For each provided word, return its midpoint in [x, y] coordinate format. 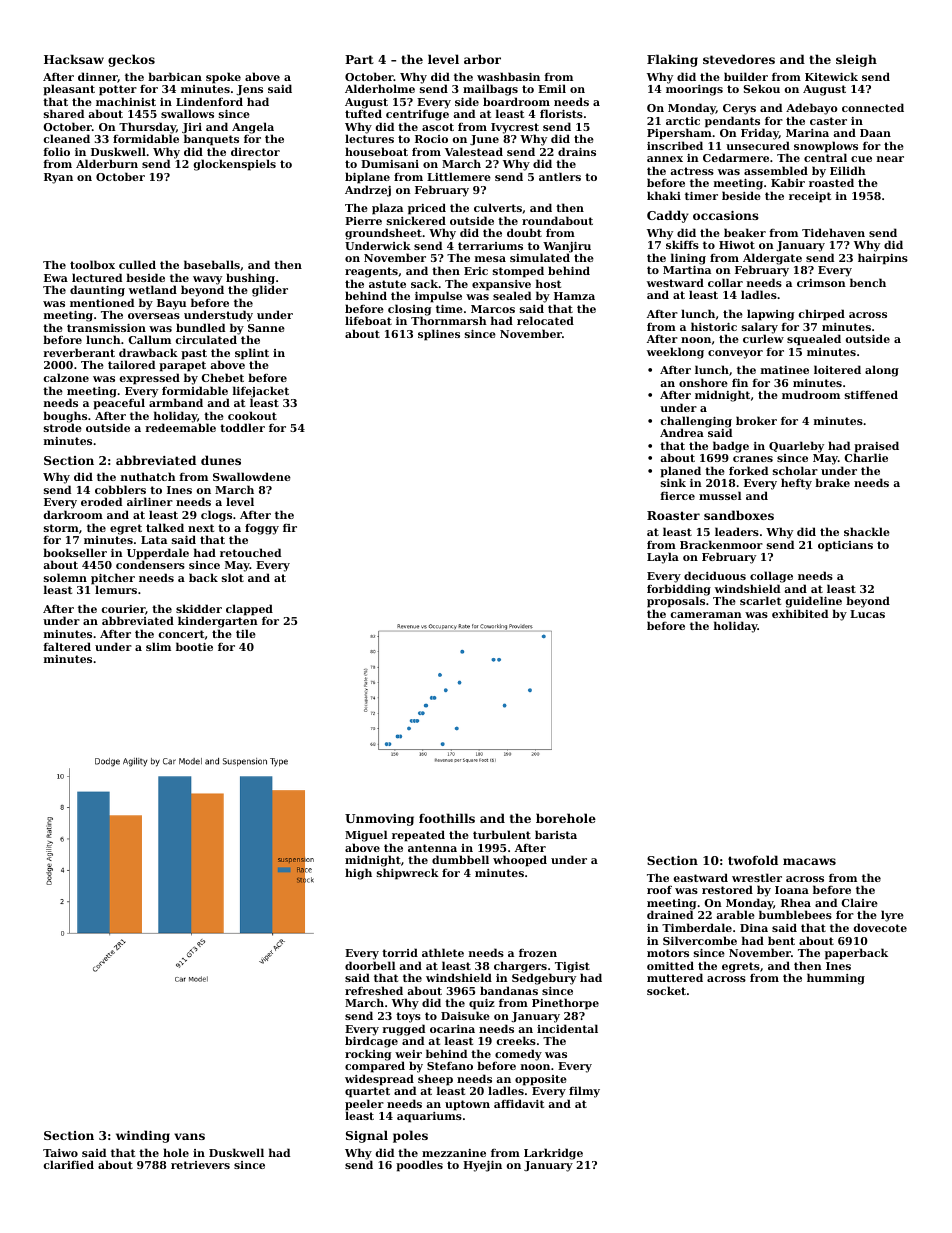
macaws [809, 861]
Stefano [450, 1066]
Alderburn [107, 163]
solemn [65, 577]
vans [189, 1136]
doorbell [370, 965]
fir [290, 528]
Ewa [56, 278]
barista [556, 834]
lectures [369, 139]
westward [675, 282]
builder [746, 76]
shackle [867, 531]
